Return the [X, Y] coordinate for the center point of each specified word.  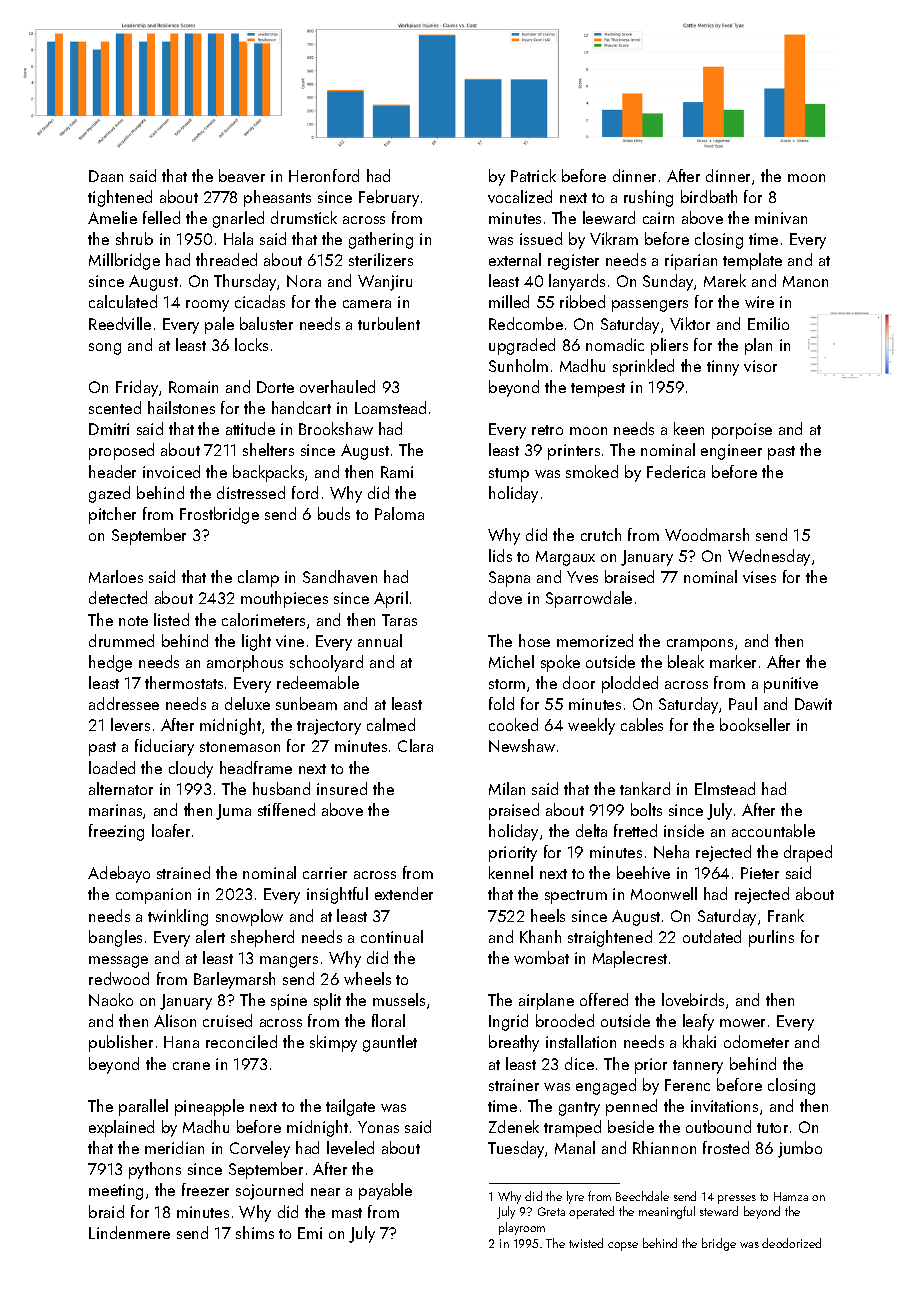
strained [183, 872]
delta [591, 830]
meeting [116, 1192]
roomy [207, 306]
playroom [522, 1228]
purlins [771, 938]
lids [500, 555]
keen [689, 428]
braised [629, 576]
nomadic [615, 344]
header [112, 471]
